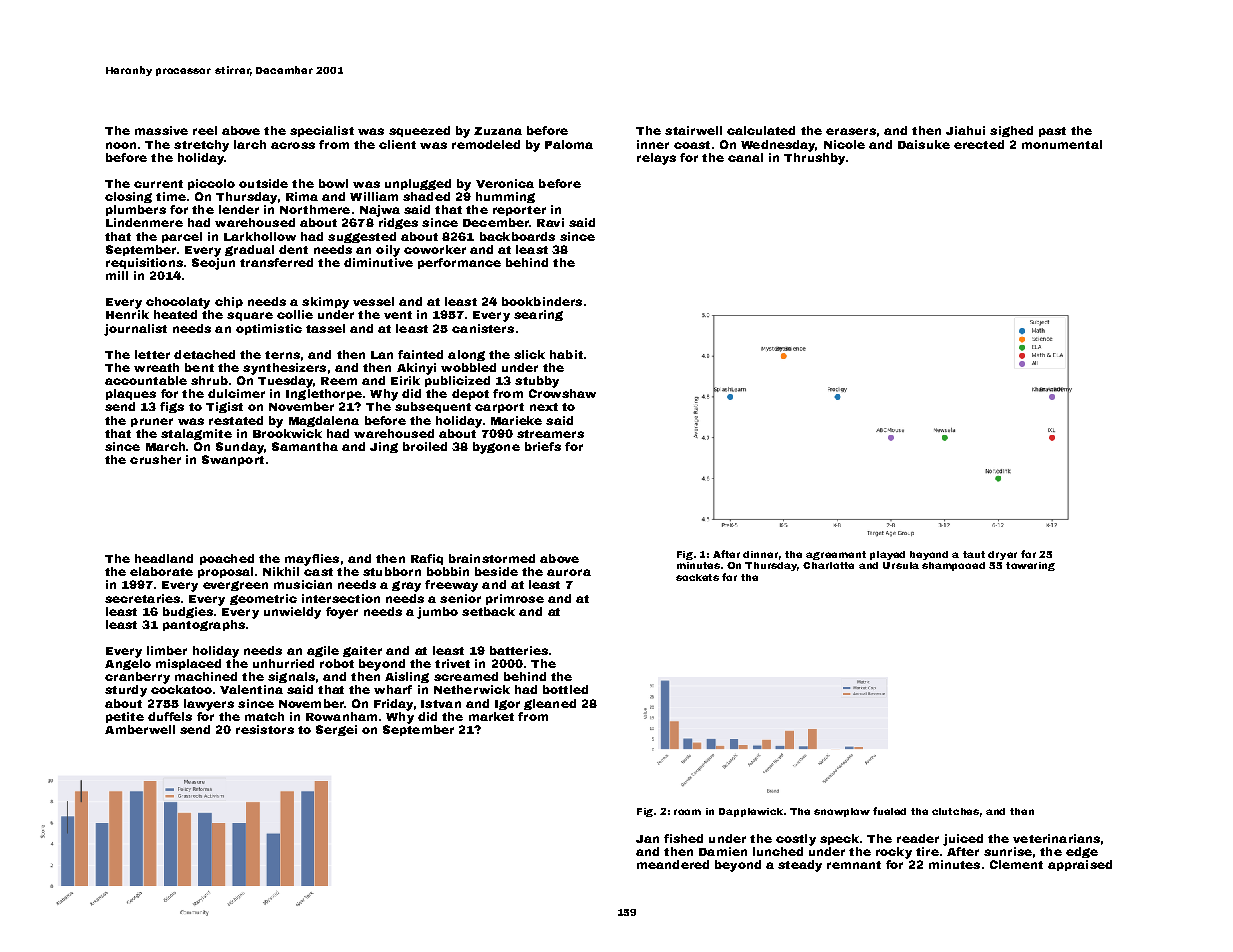 The image size is (1233, 952). Describe the element at coordinates (566, 354) in the screenshot. I see `habit` at that location.
